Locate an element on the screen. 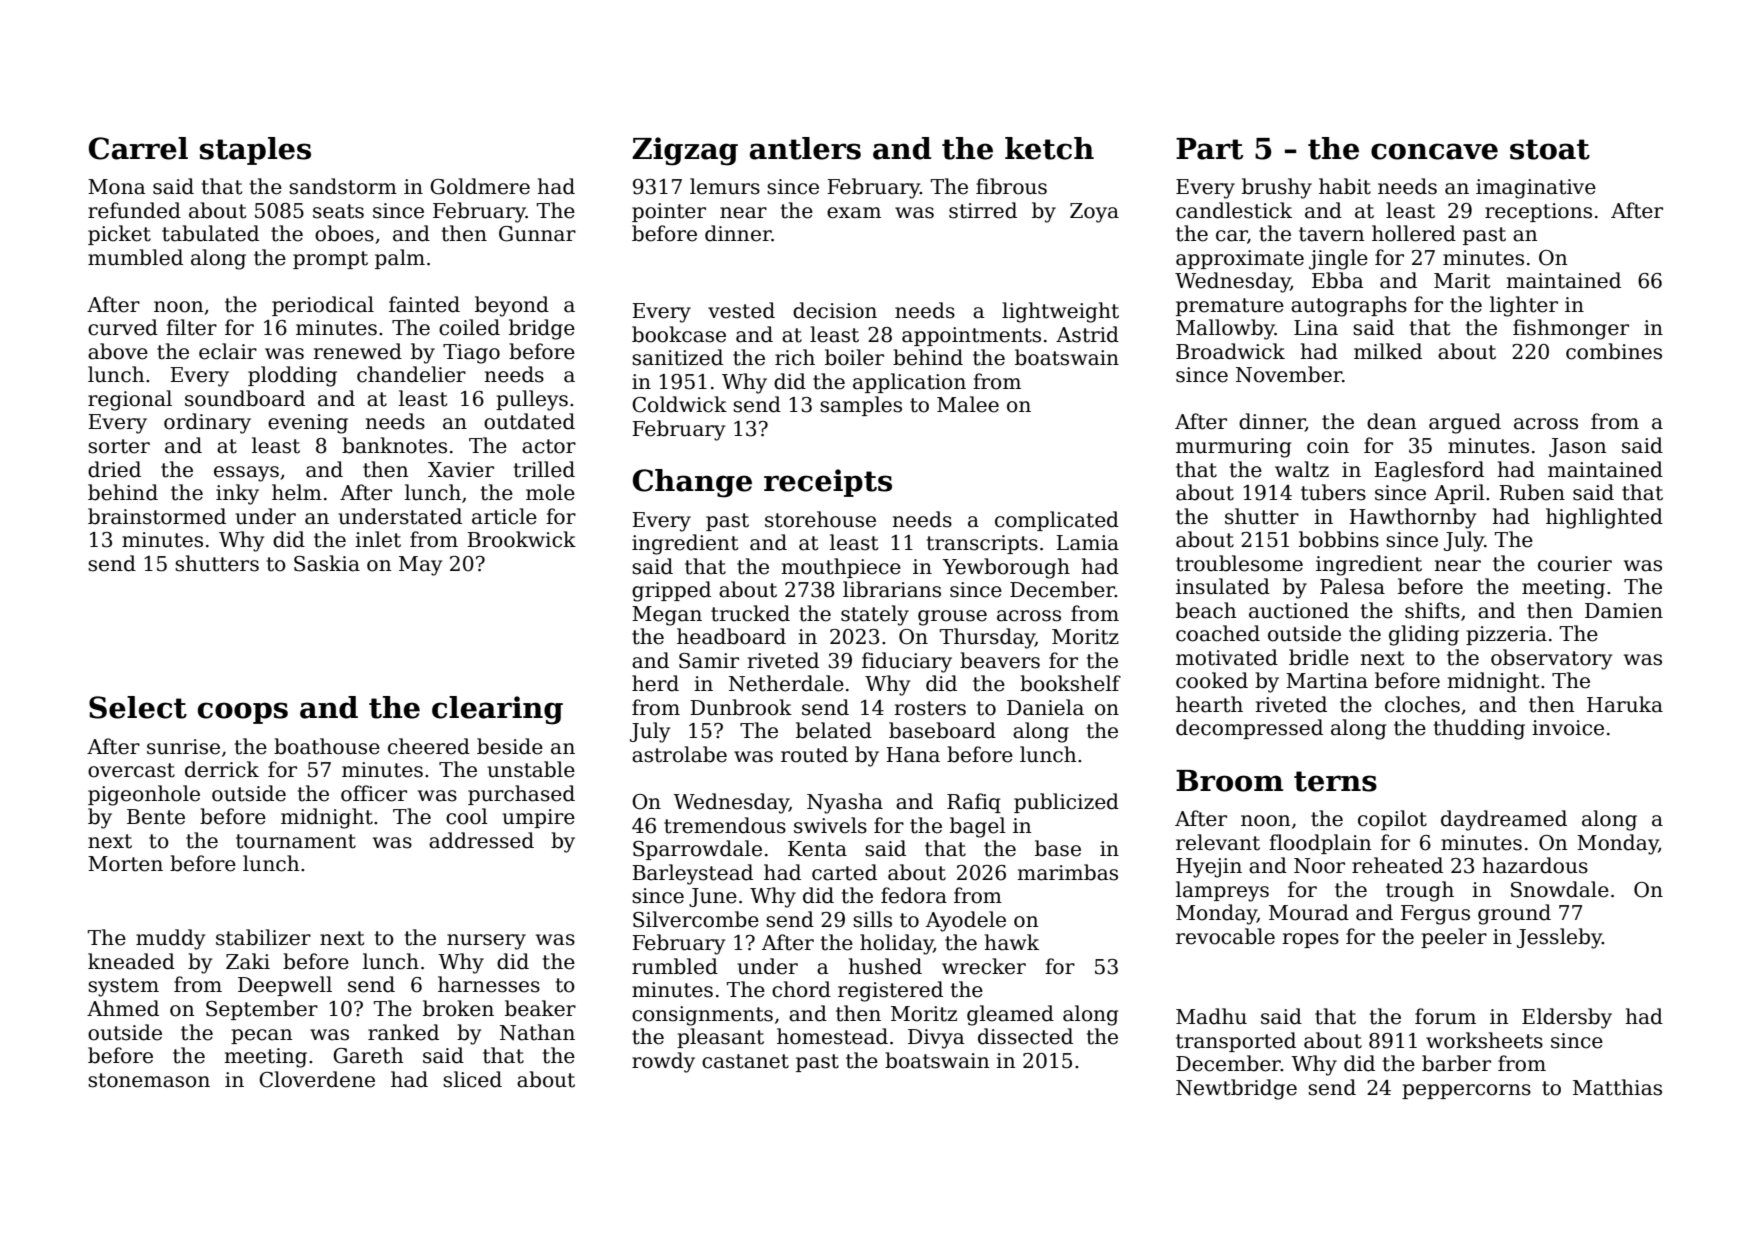 Image resolution: width=1751 pixels, height=1238 pixels. Cloverdene is located at coordinates (317, 1079).
